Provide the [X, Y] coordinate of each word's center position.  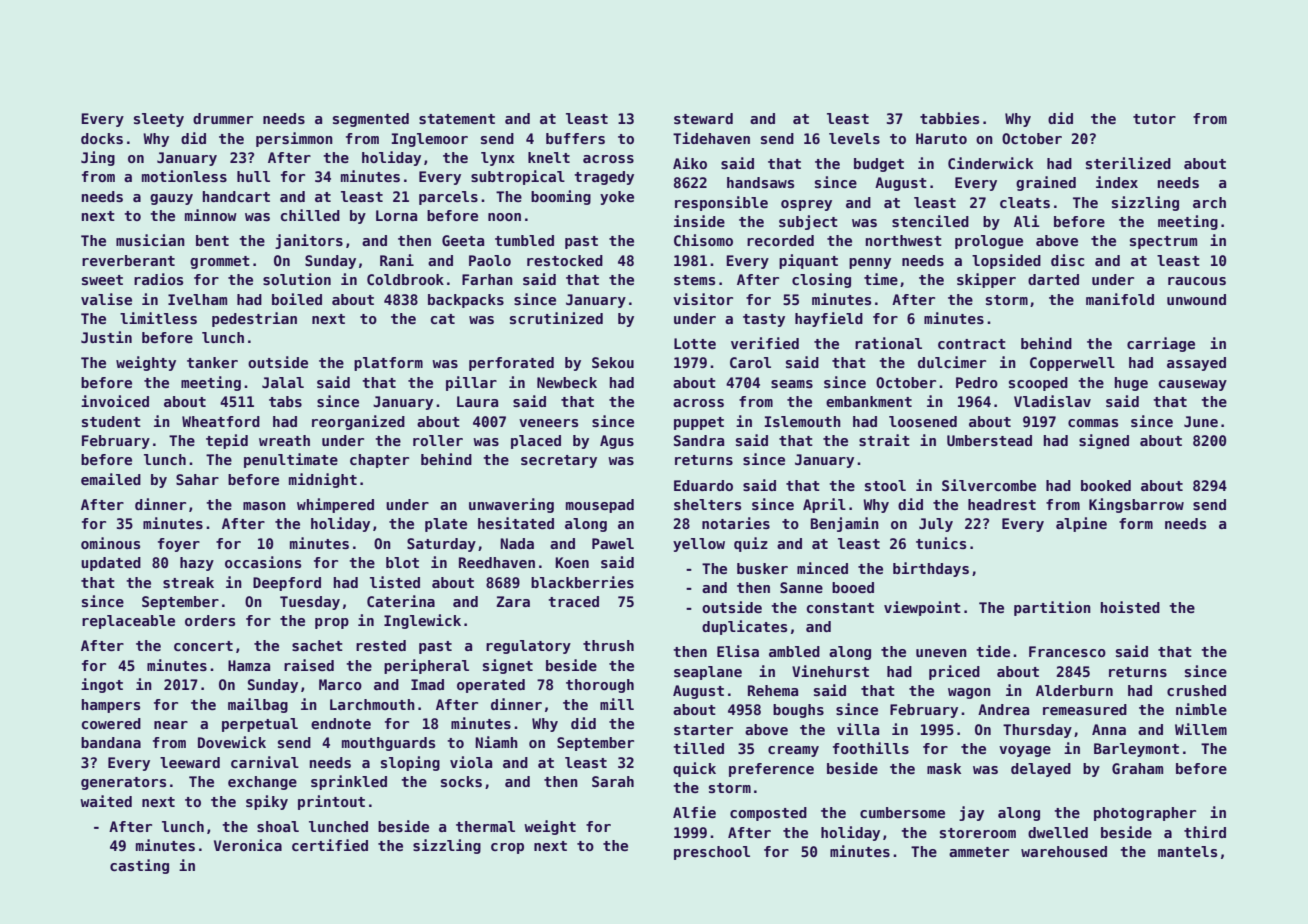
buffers [575, 138]
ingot [102, 685]
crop [507, 848]
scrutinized [556, 318]
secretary [559, 461]
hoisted [1130, 607]
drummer [223, 118]
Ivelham [197, 299]
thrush [608, 645]
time [881, 279]
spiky [267, 802]
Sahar [197, 479]
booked [1106, 485]
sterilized [1128, 163]
